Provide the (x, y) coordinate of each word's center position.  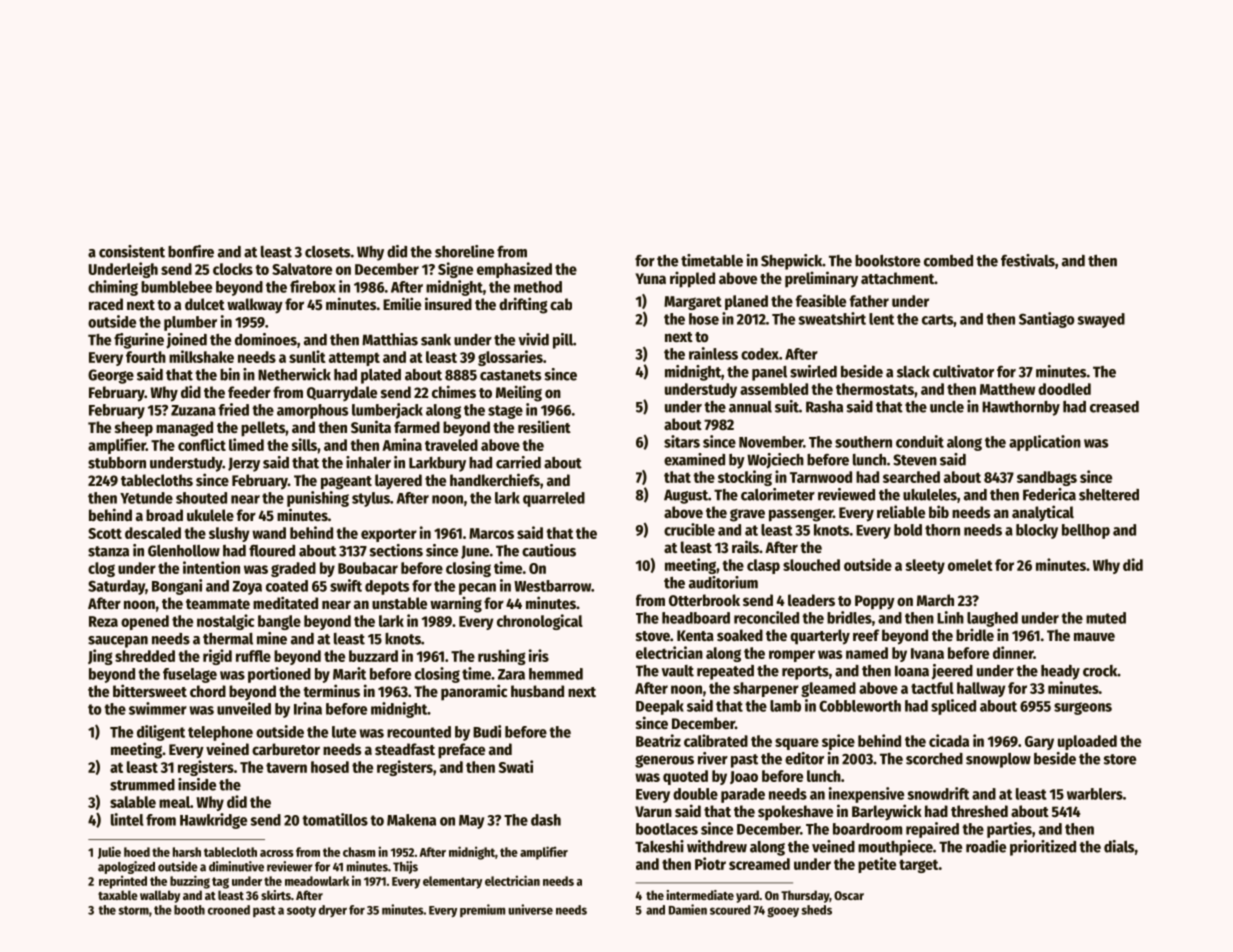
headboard (696, 618)
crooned (229, 910)
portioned (279, 675)
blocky (1037, 531)
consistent (132, 251)
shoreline (464, 251)
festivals (1028, 260)
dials (1119, 846)
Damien (688, 909)
